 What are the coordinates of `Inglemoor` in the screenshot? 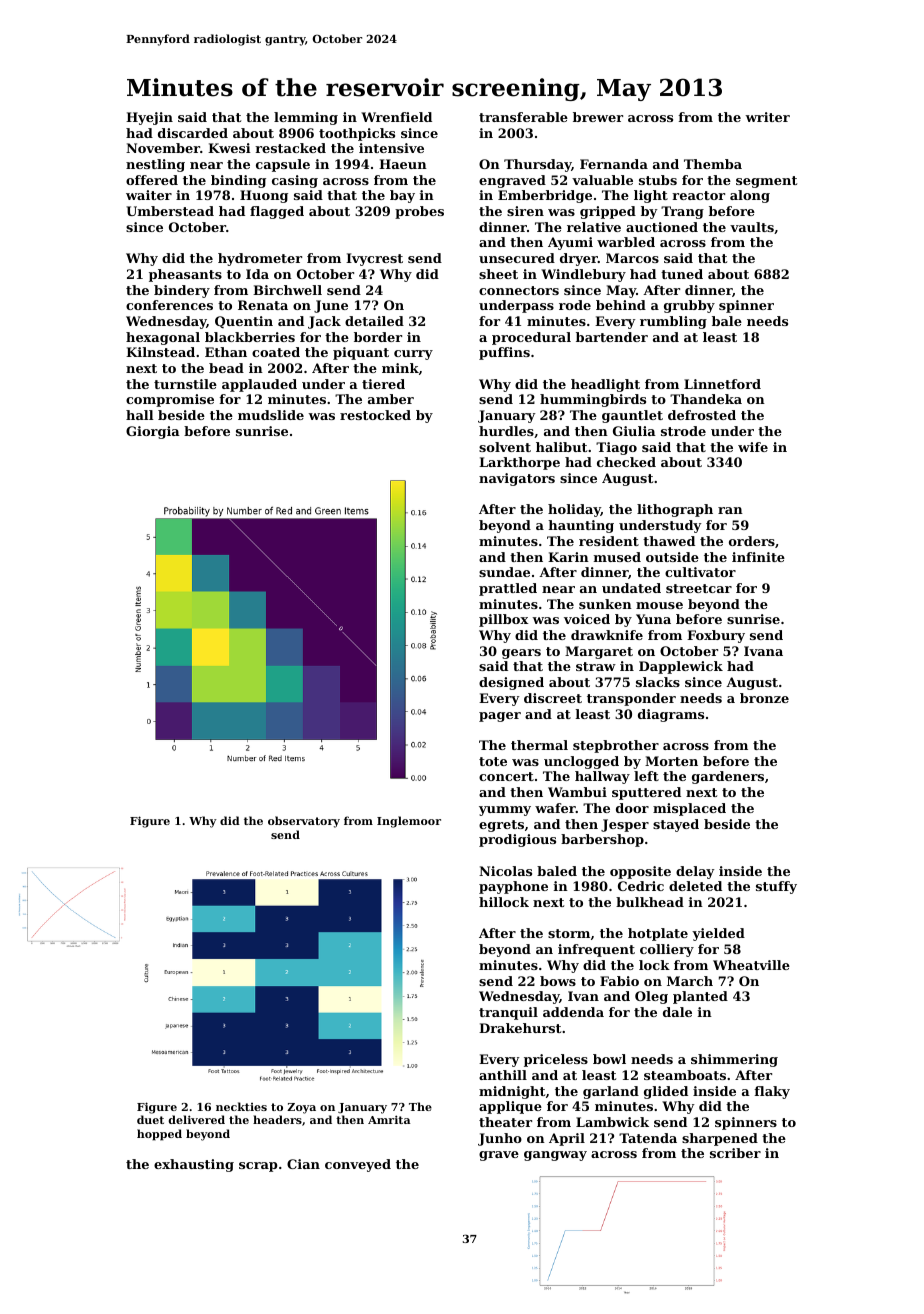 It's located at (409, 822).
